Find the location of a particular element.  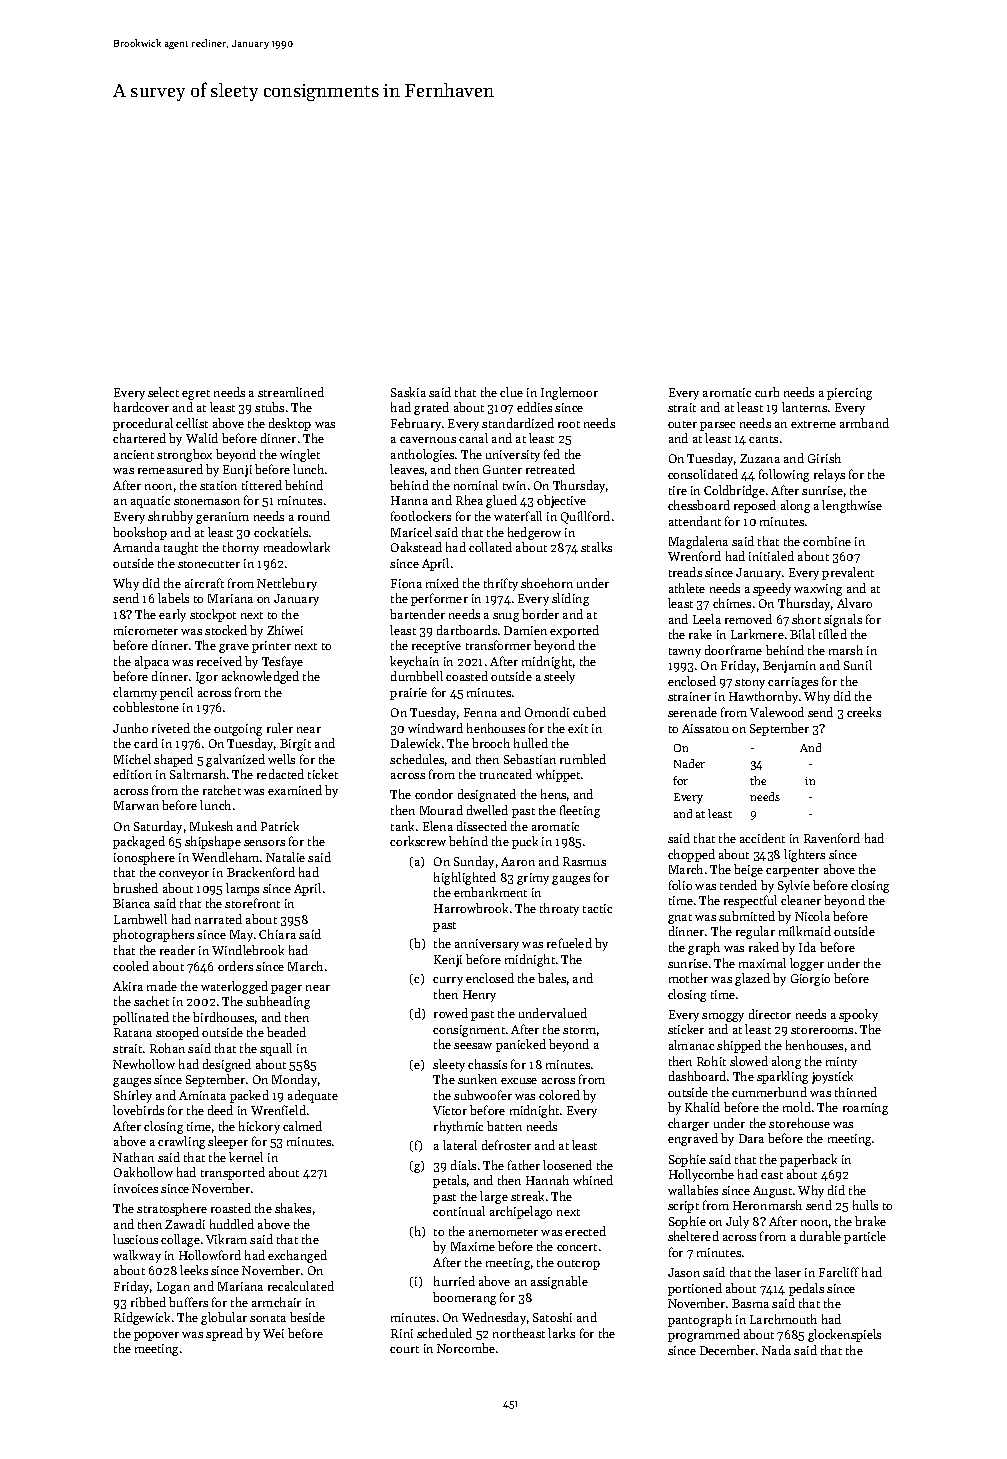

cellist is located at coordinates (192, 423).
